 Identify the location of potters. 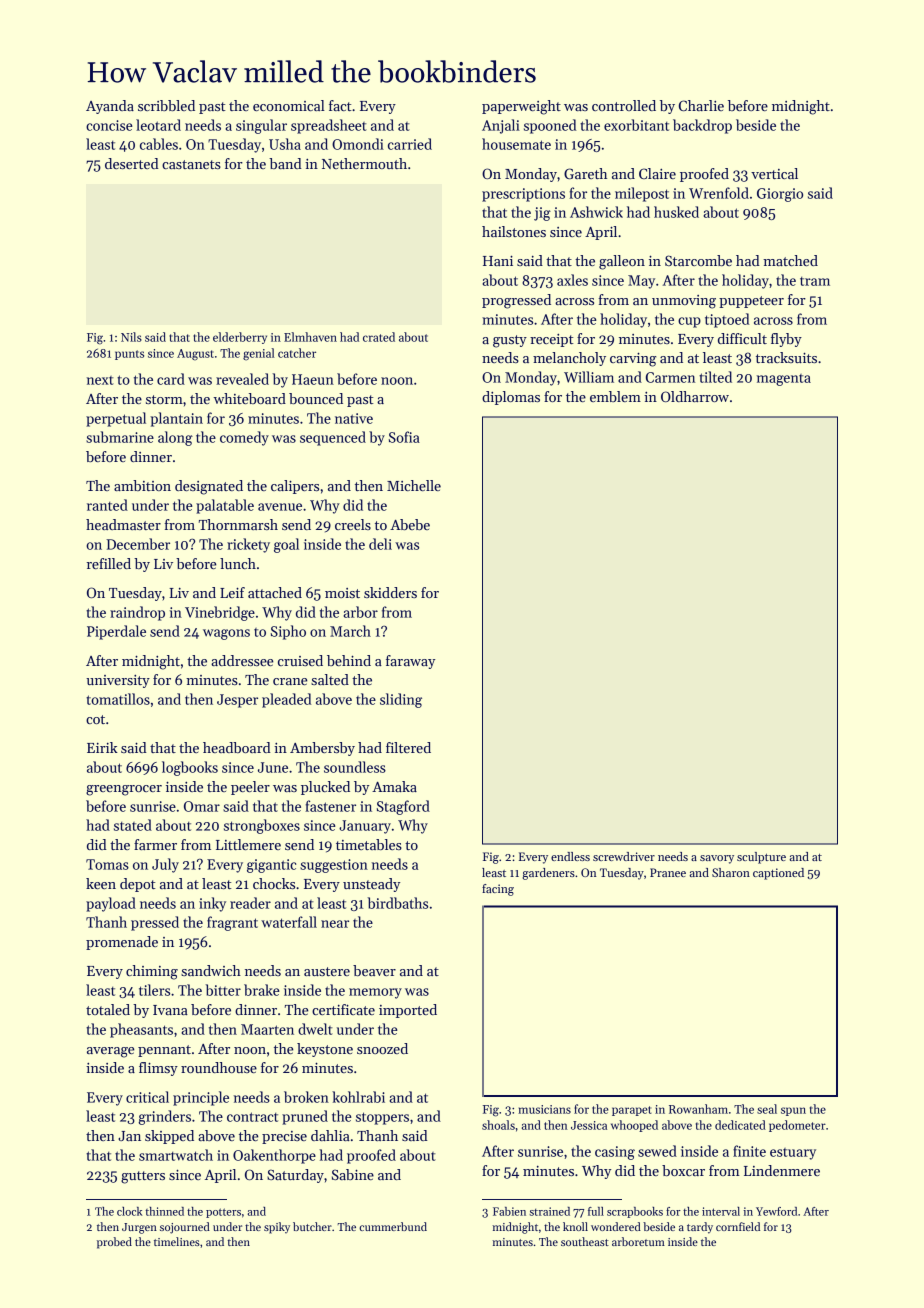
(223, 1213).
